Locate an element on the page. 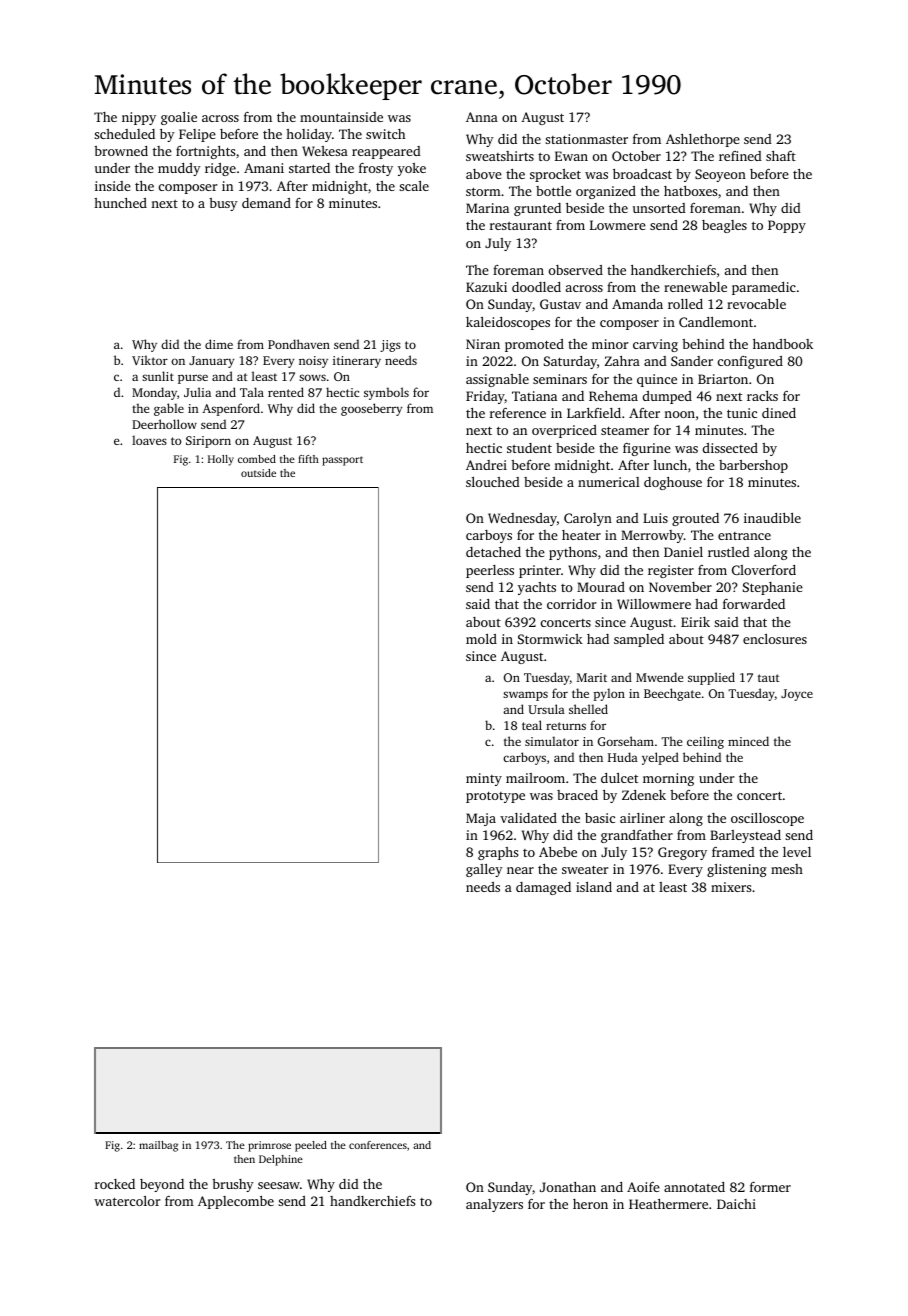  mailbag is located at coordinates (158, 1146).
